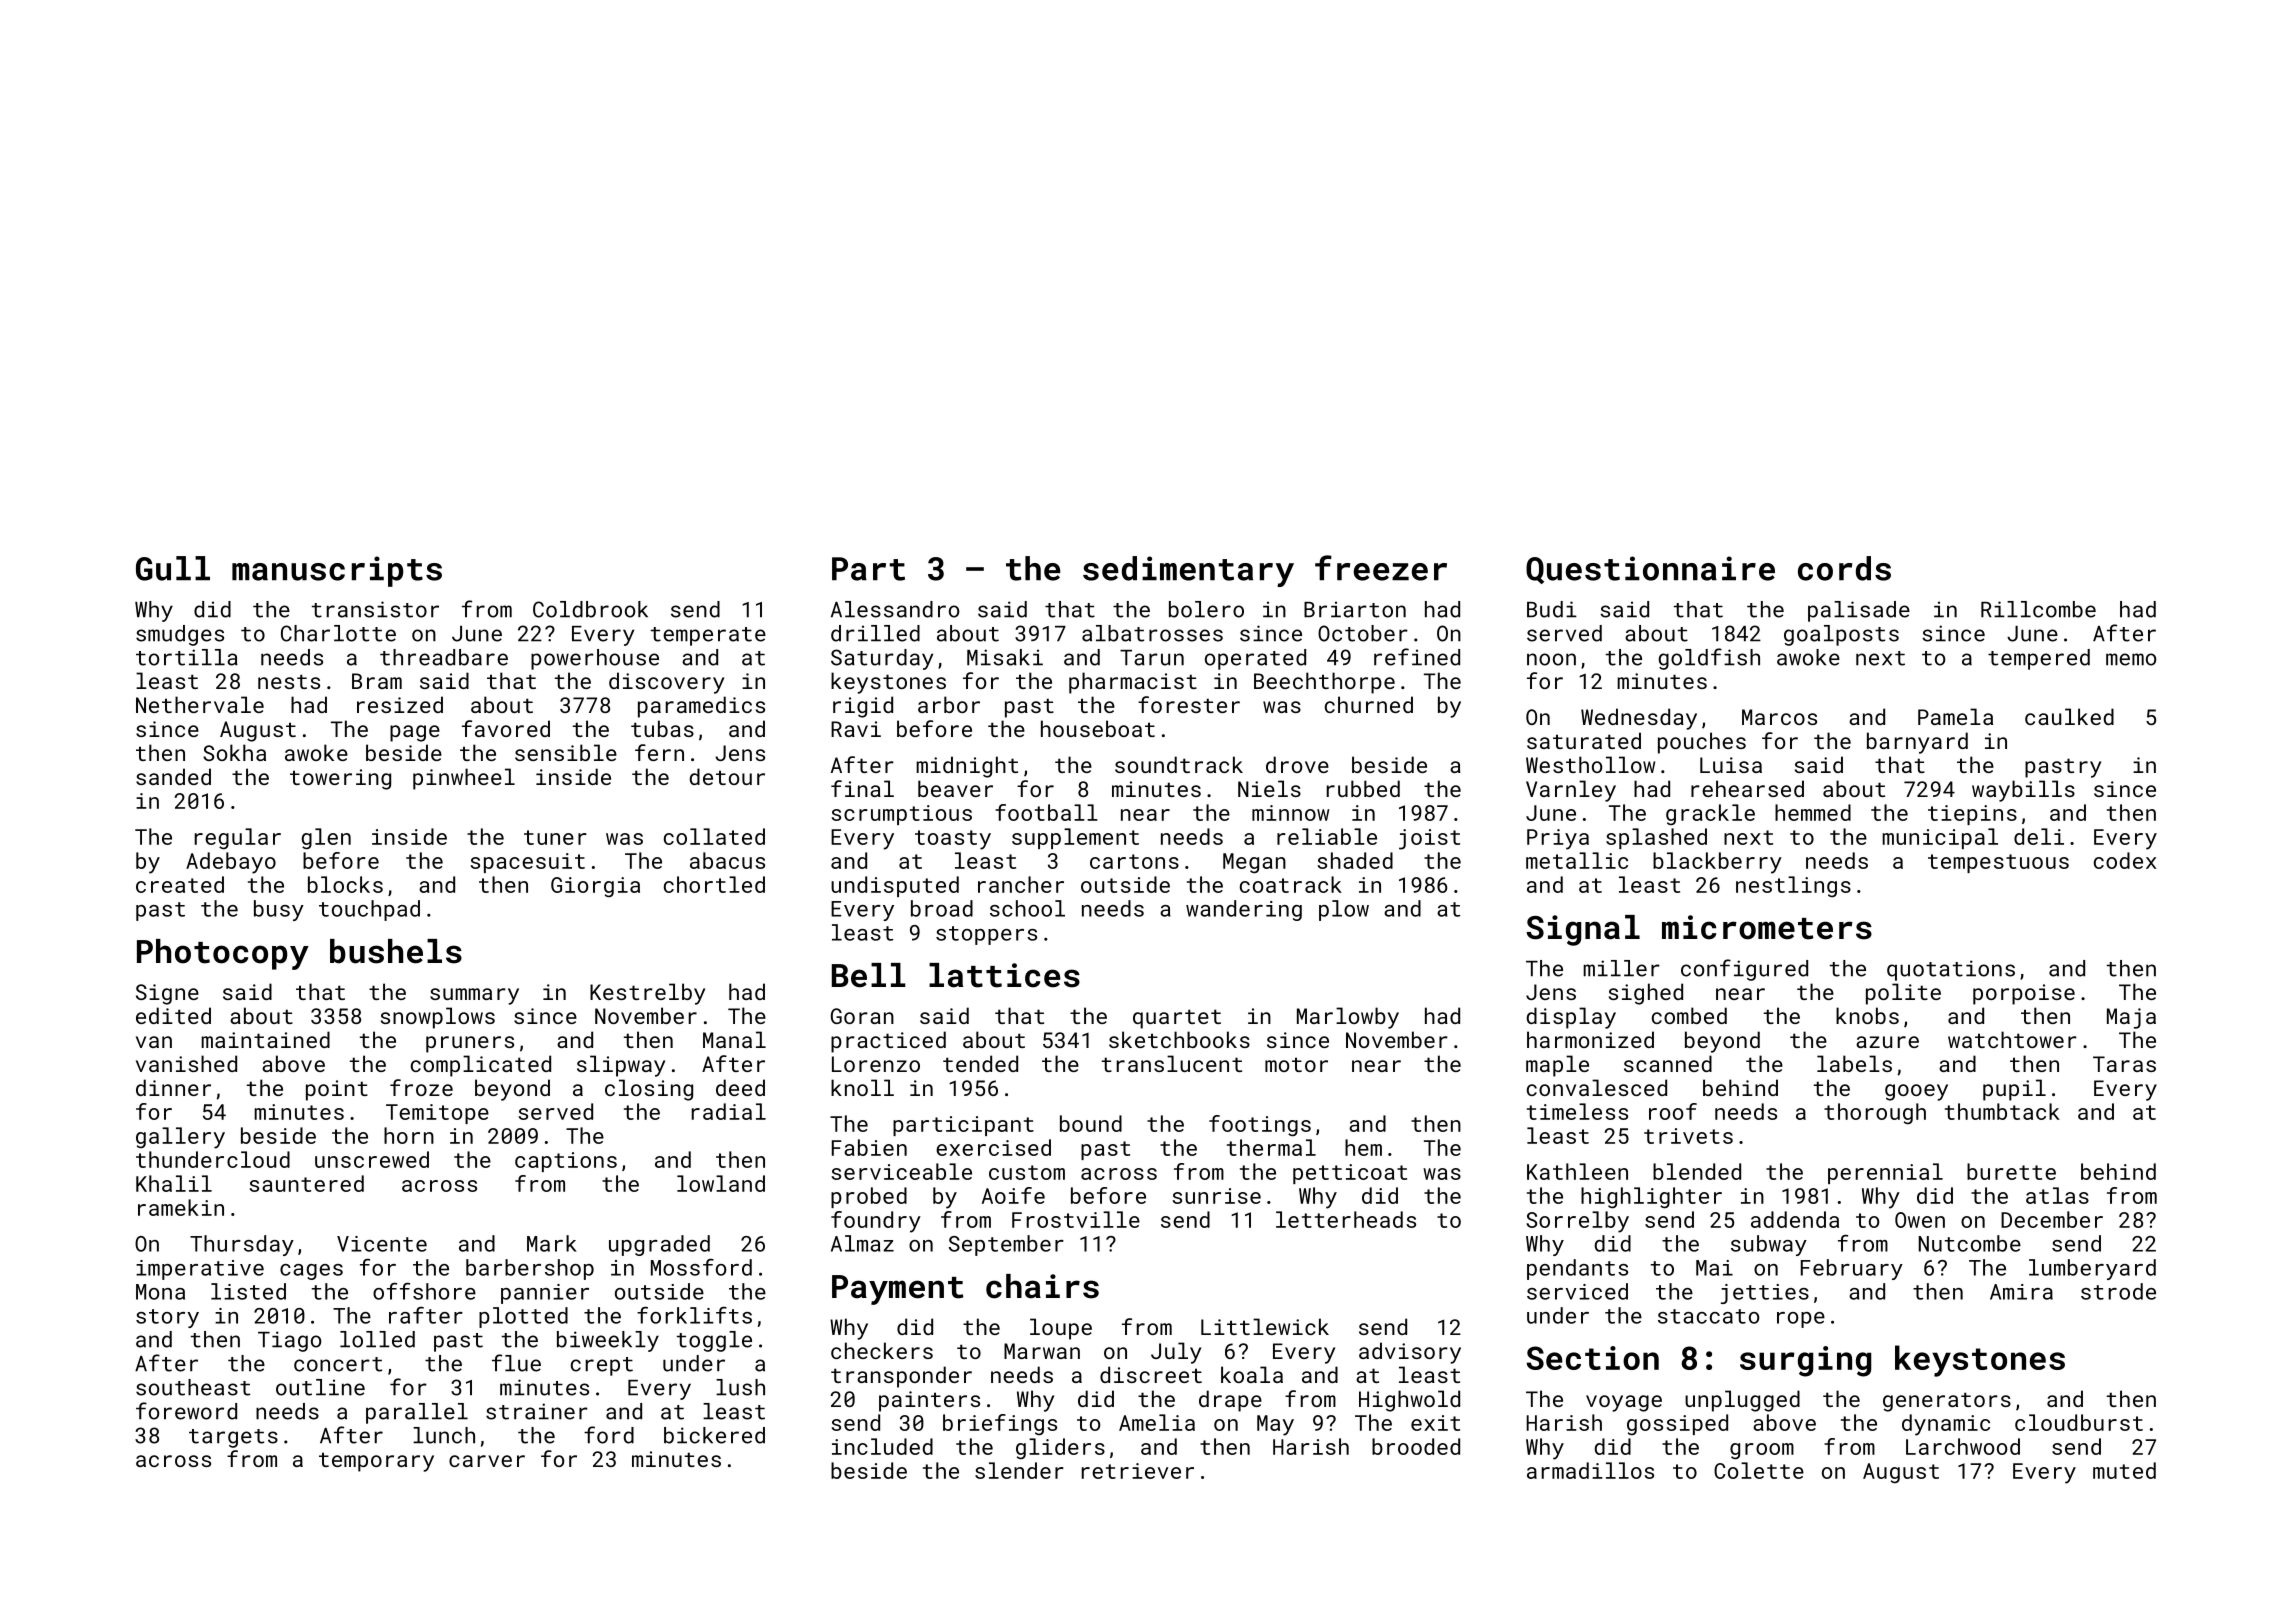  What do you see at coordinates (1177, 1019) in the page?
I see `quartet` at bounding box center [1177, 1019].
